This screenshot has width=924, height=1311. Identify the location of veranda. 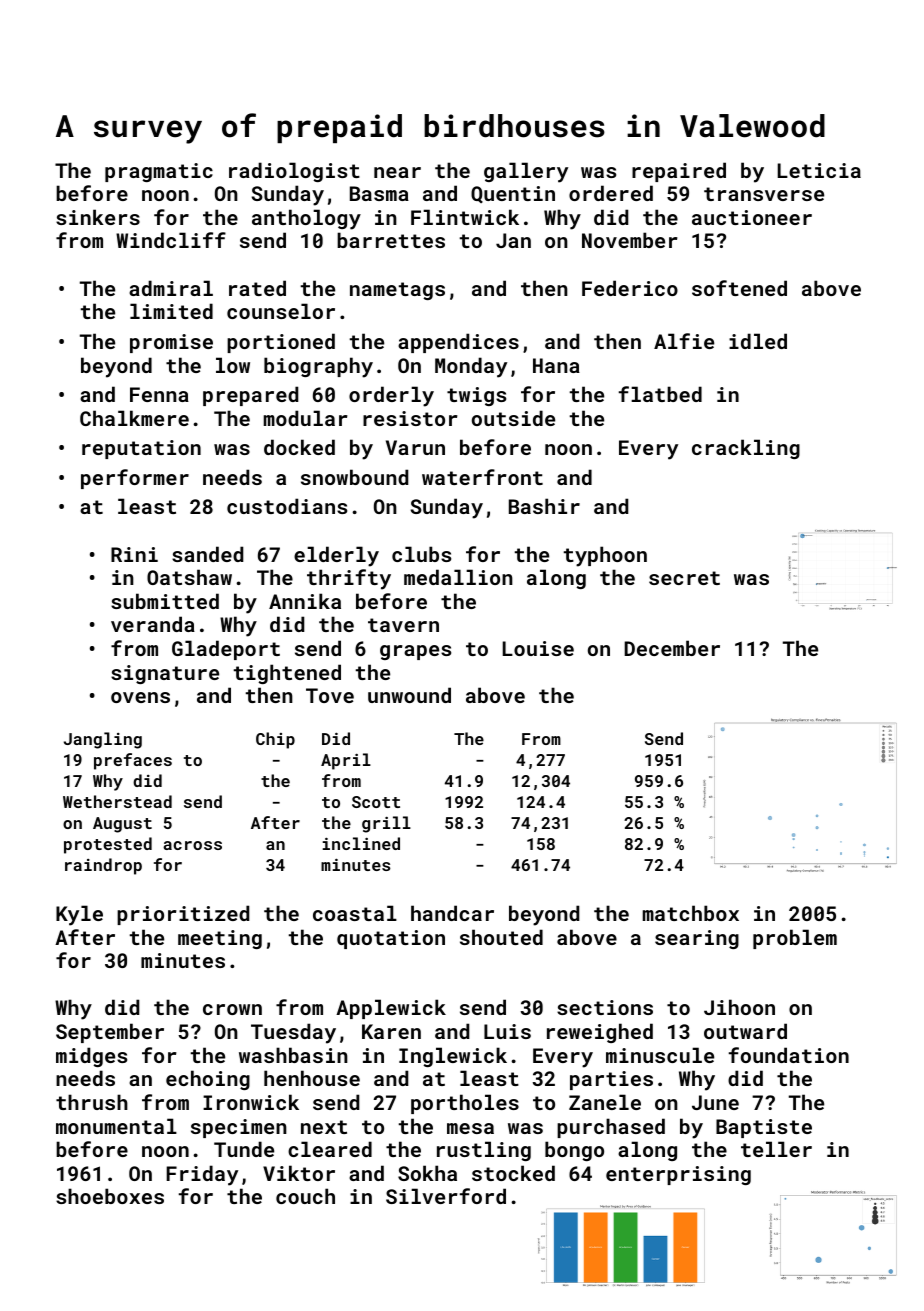
(153, 624).
